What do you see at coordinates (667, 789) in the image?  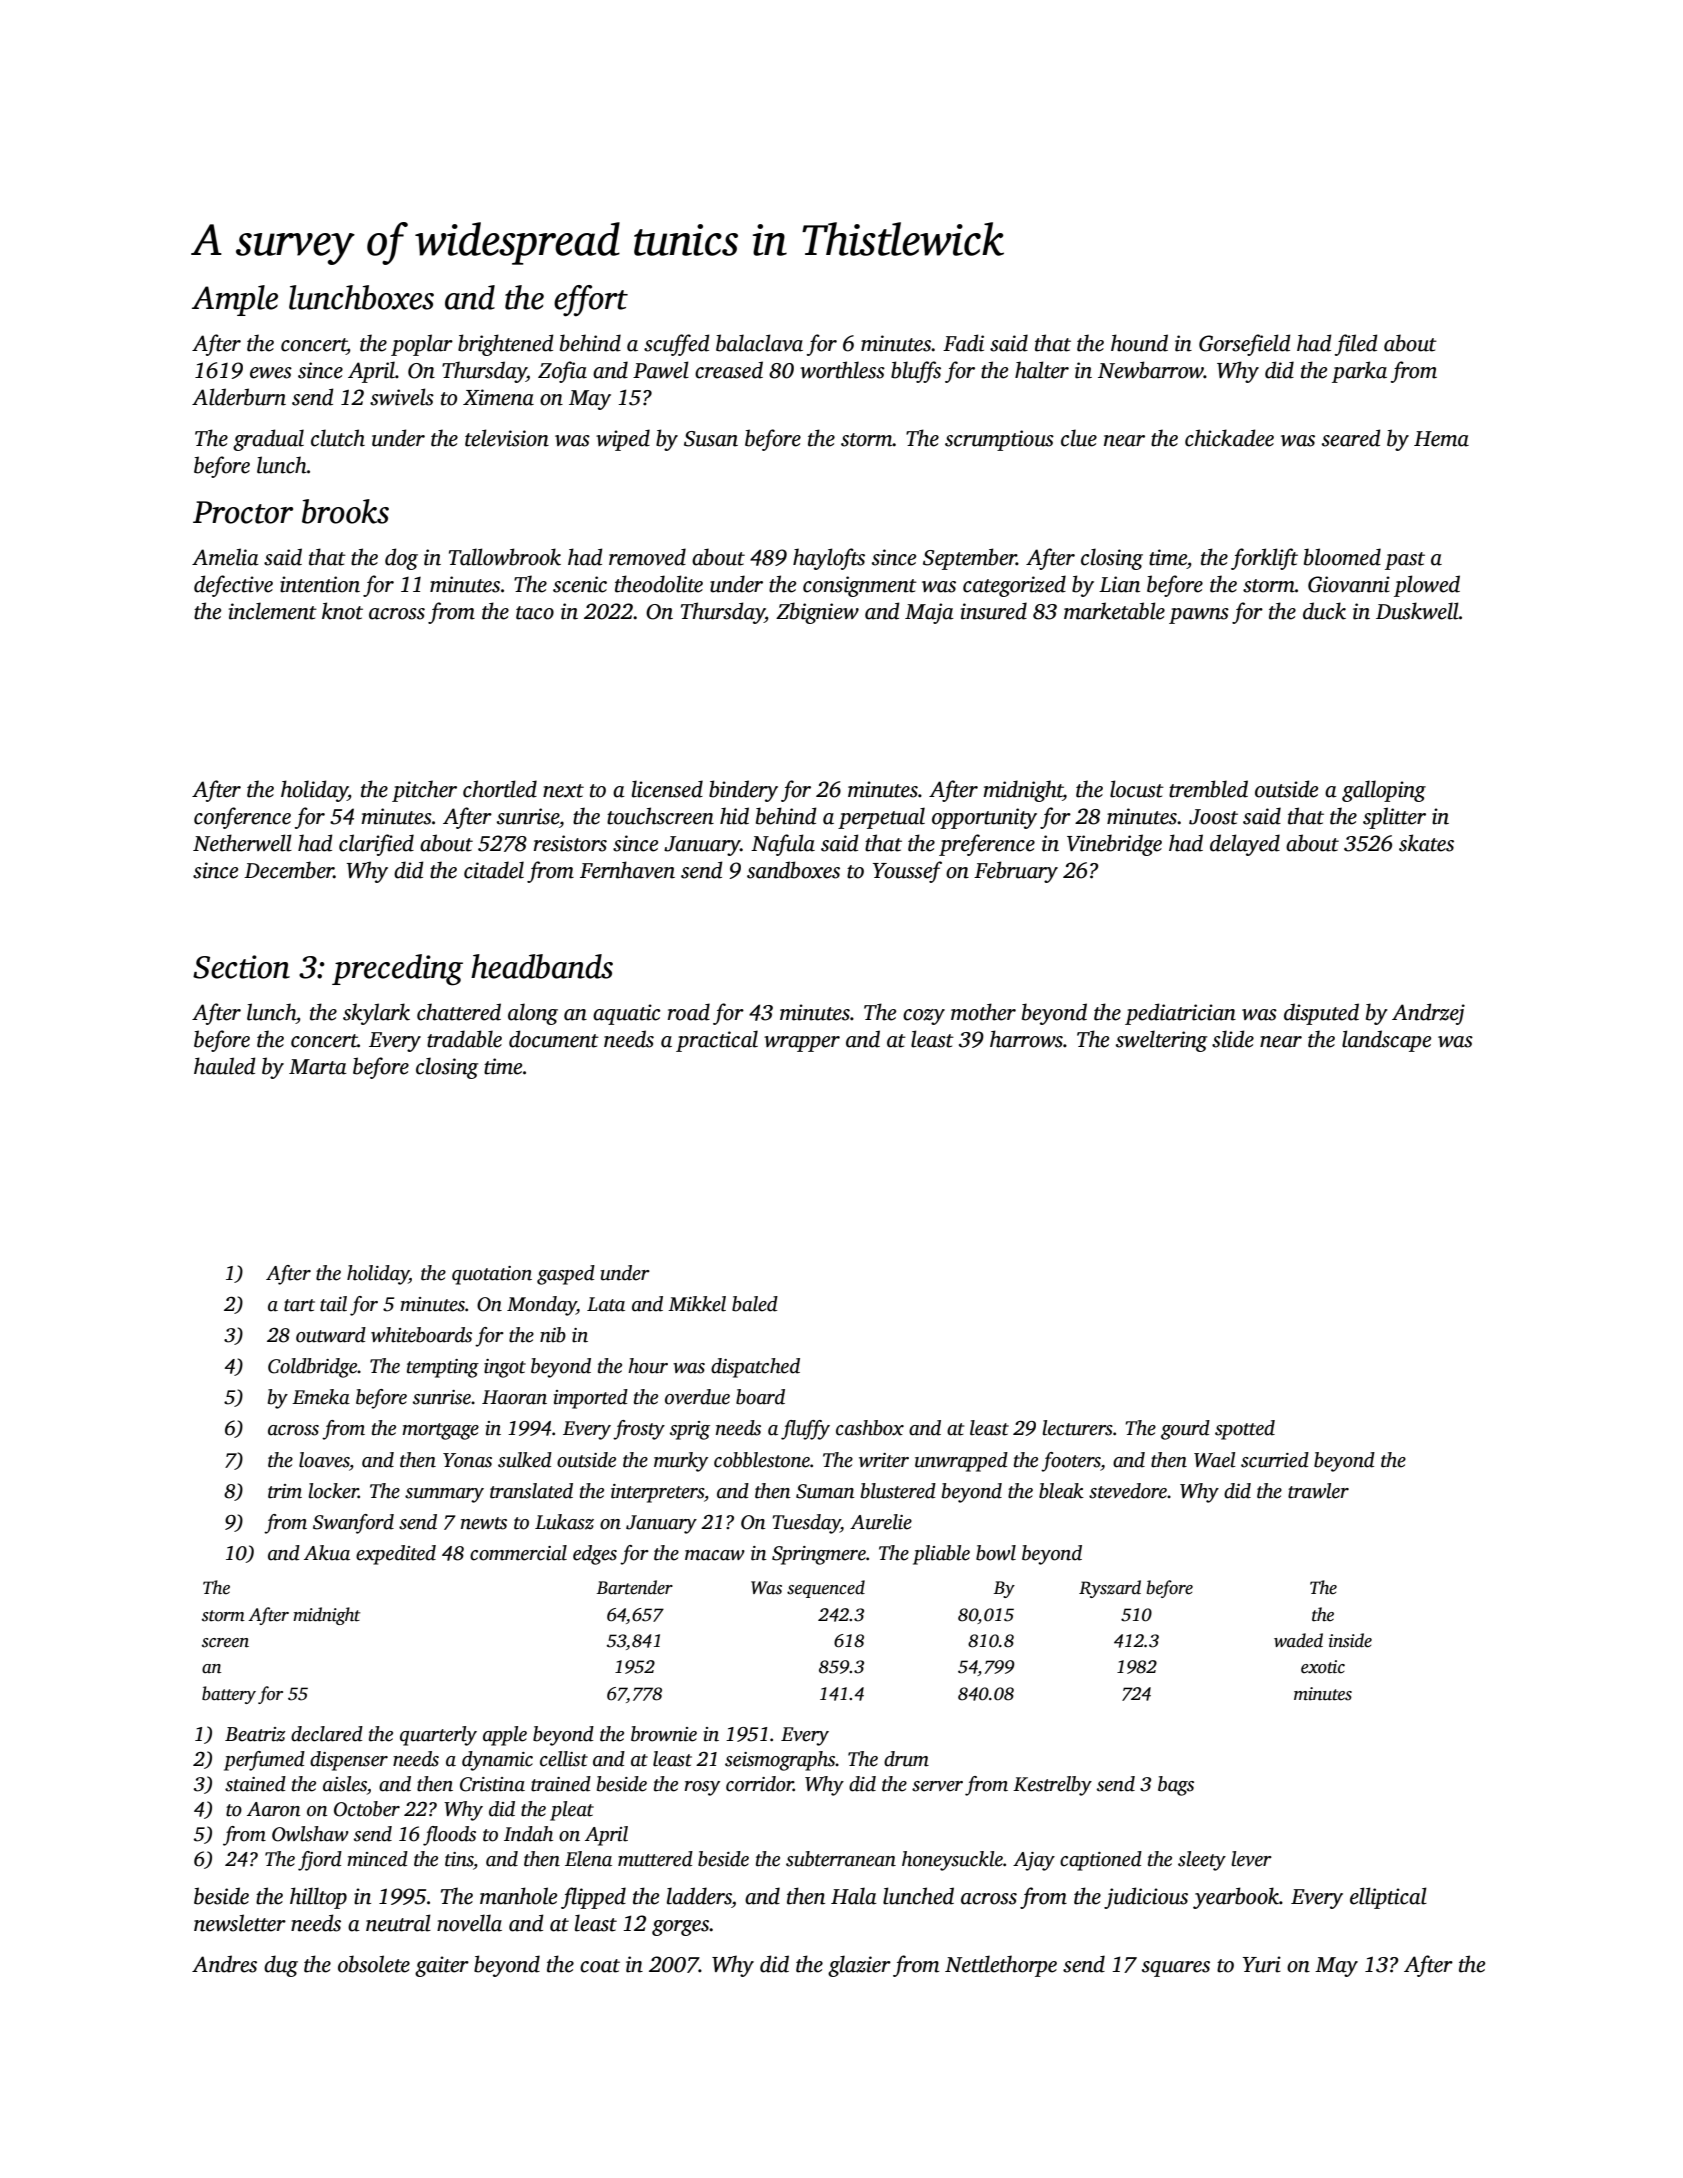 I see `licensed` at bounding box center [667, 789].
